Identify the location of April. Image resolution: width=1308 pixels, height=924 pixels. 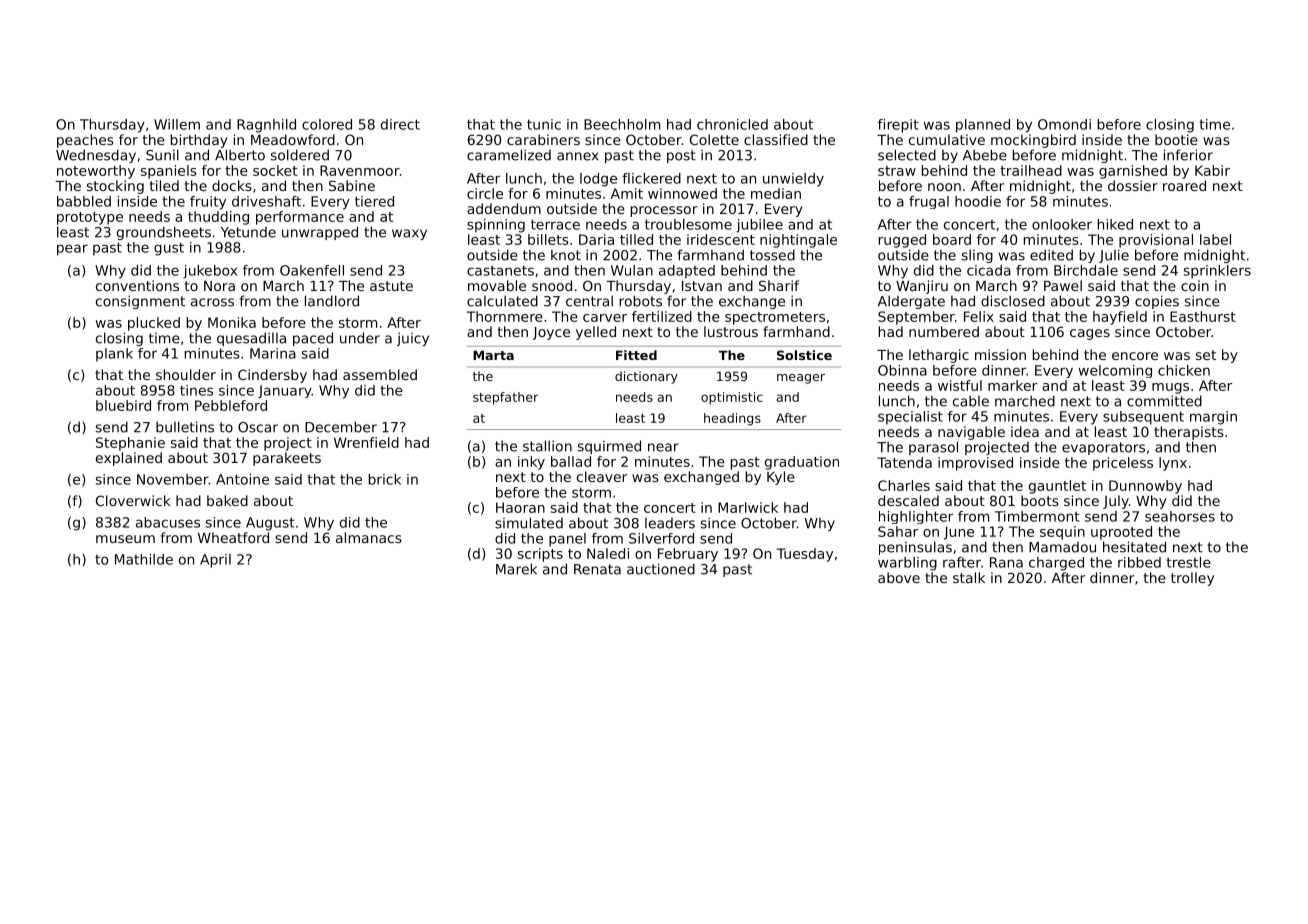
(215, 561).
